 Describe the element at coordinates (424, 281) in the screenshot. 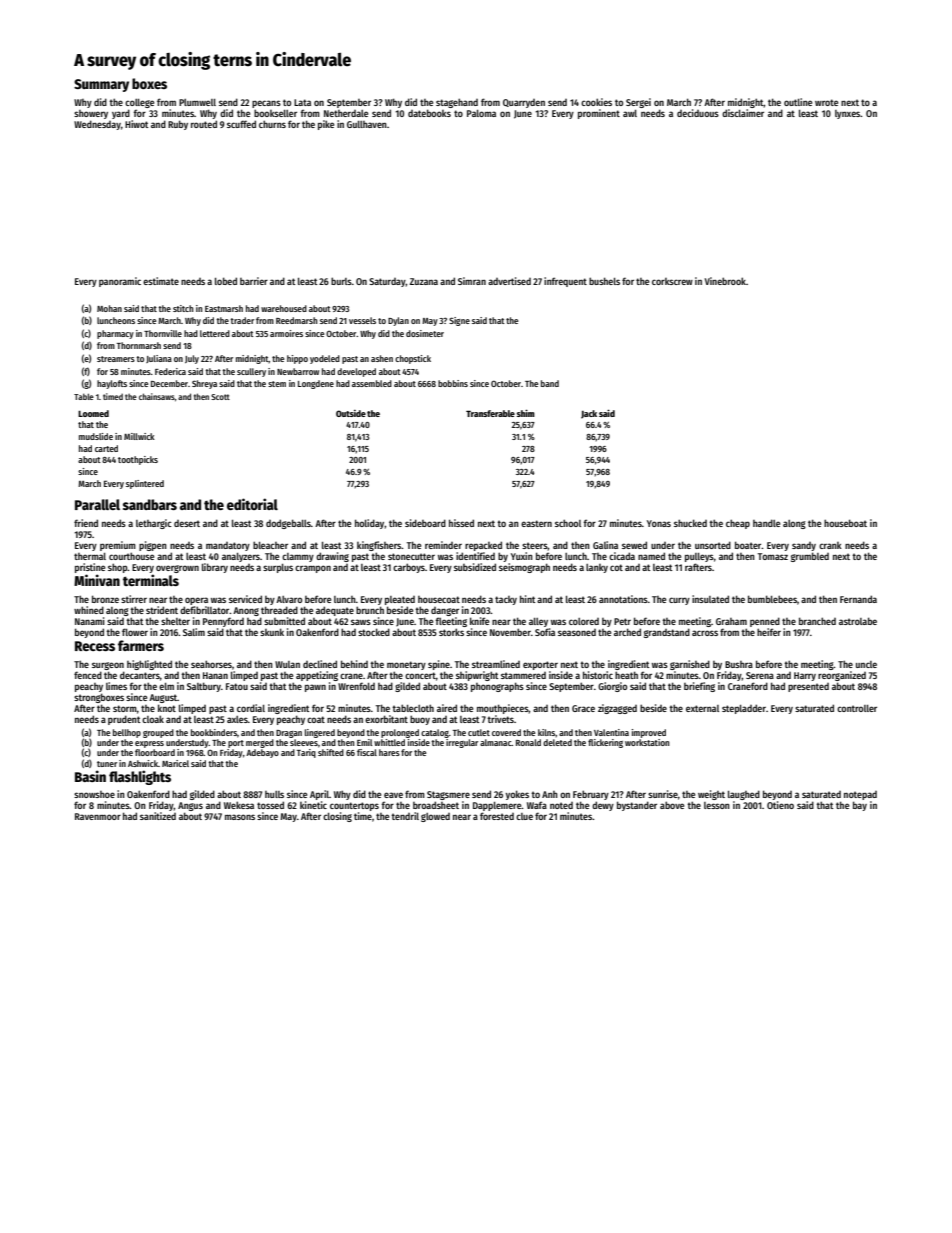

I see `Zuzana` at that location.
